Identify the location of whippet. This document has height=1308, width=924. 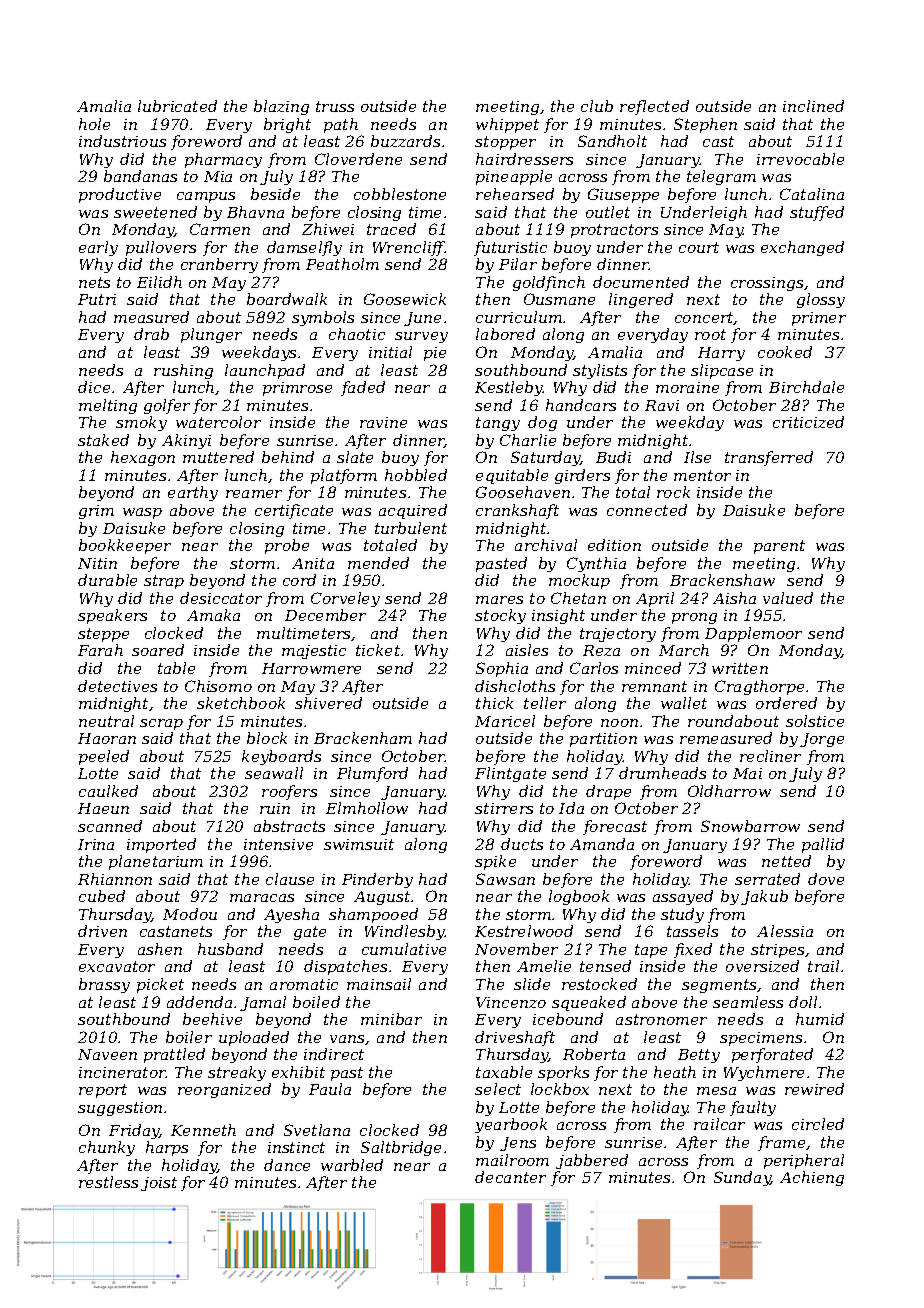
(507, 125).
